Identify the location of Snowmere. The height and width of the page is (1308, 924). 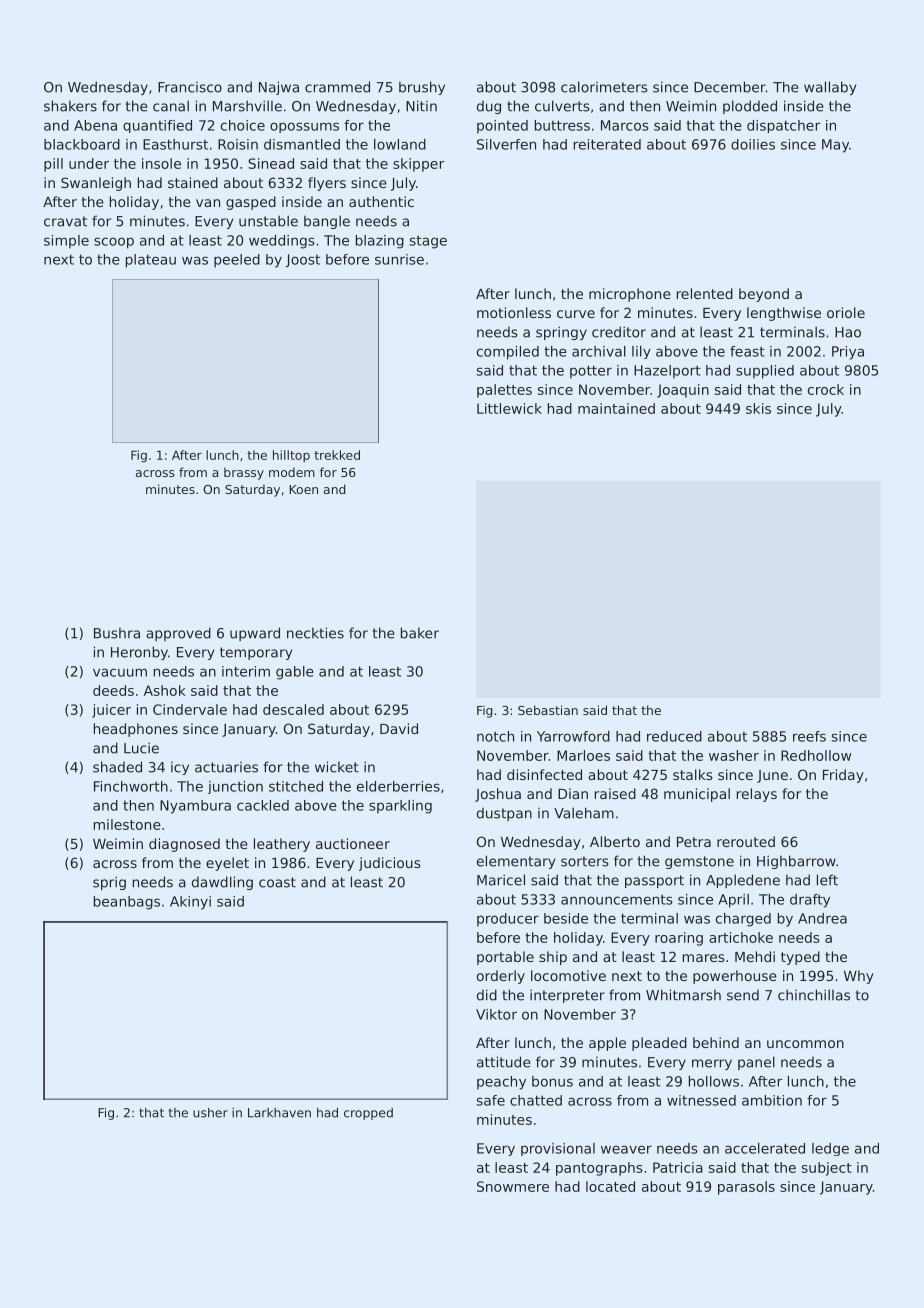
(513, 1186).
